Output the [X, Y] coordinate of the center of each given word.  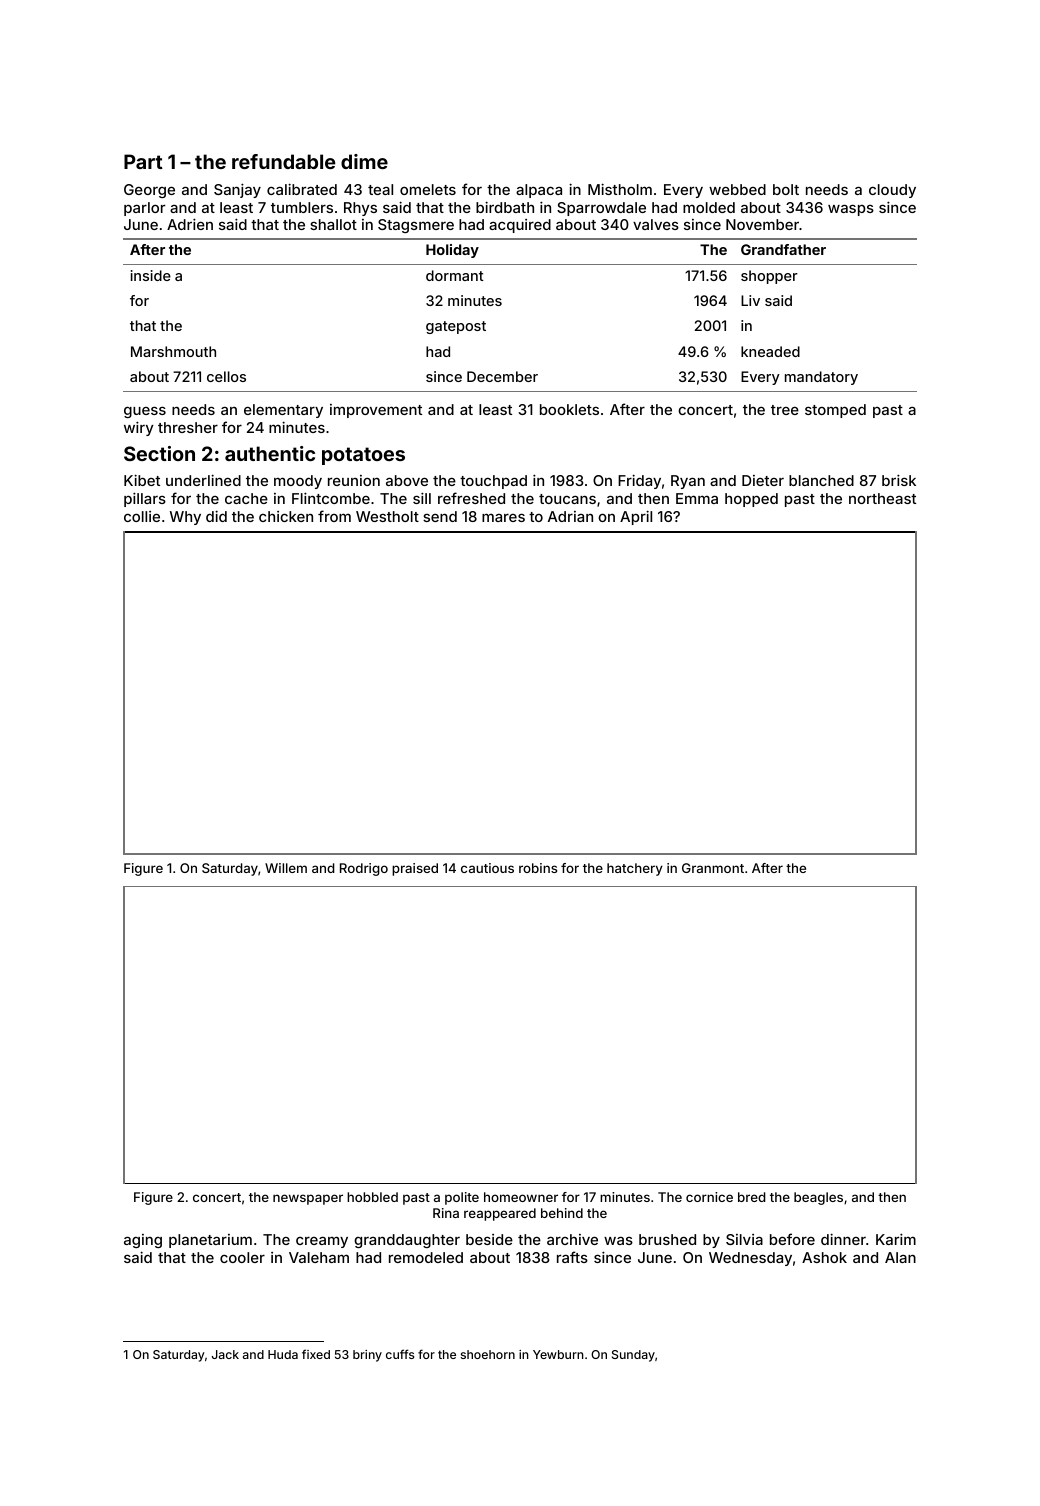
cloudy [892, 191]
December [502, 376]
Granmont [713, 868]
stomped [835, 411]
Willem [286, 868]
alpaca [539, 191]
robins [538, 868]
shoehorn [488, 1354]
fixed [316, 1354]
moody [298, 482]
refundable [283, 161]
